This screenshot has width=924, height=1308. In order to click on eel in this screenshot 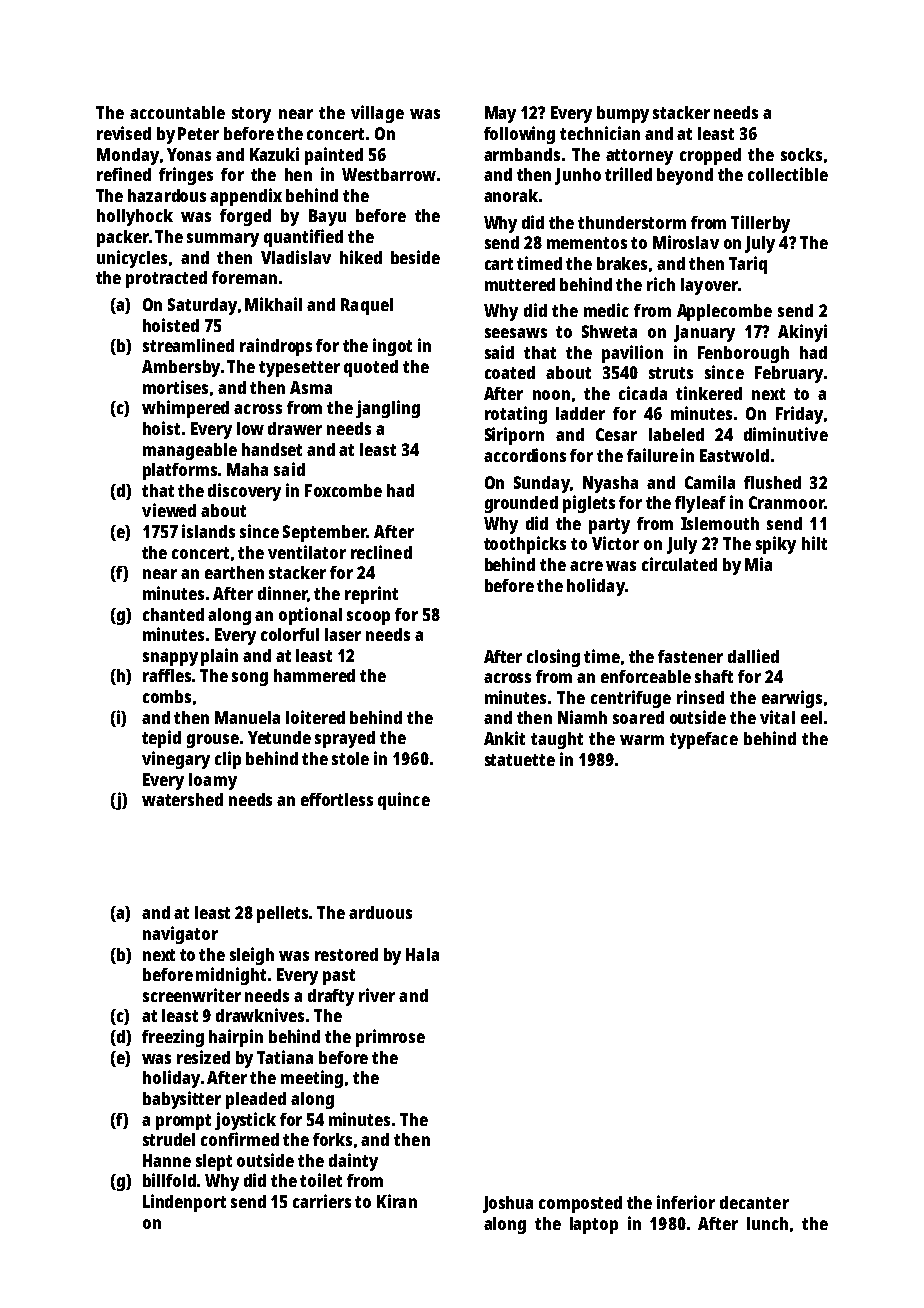, I will do `click(811, 717)`.
